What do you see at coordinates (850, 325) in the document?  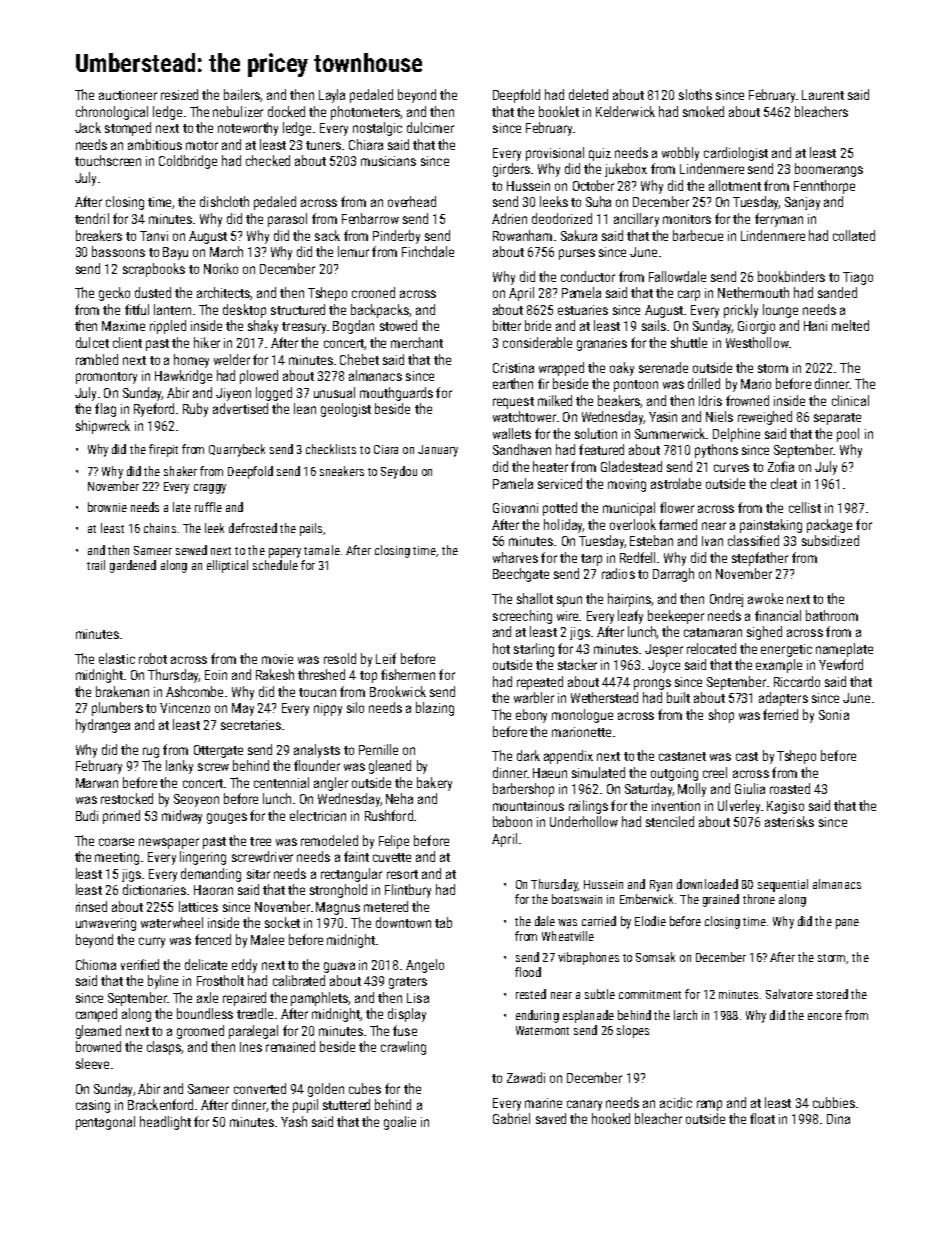 I see `melted` at bounding box center [850, 325].
